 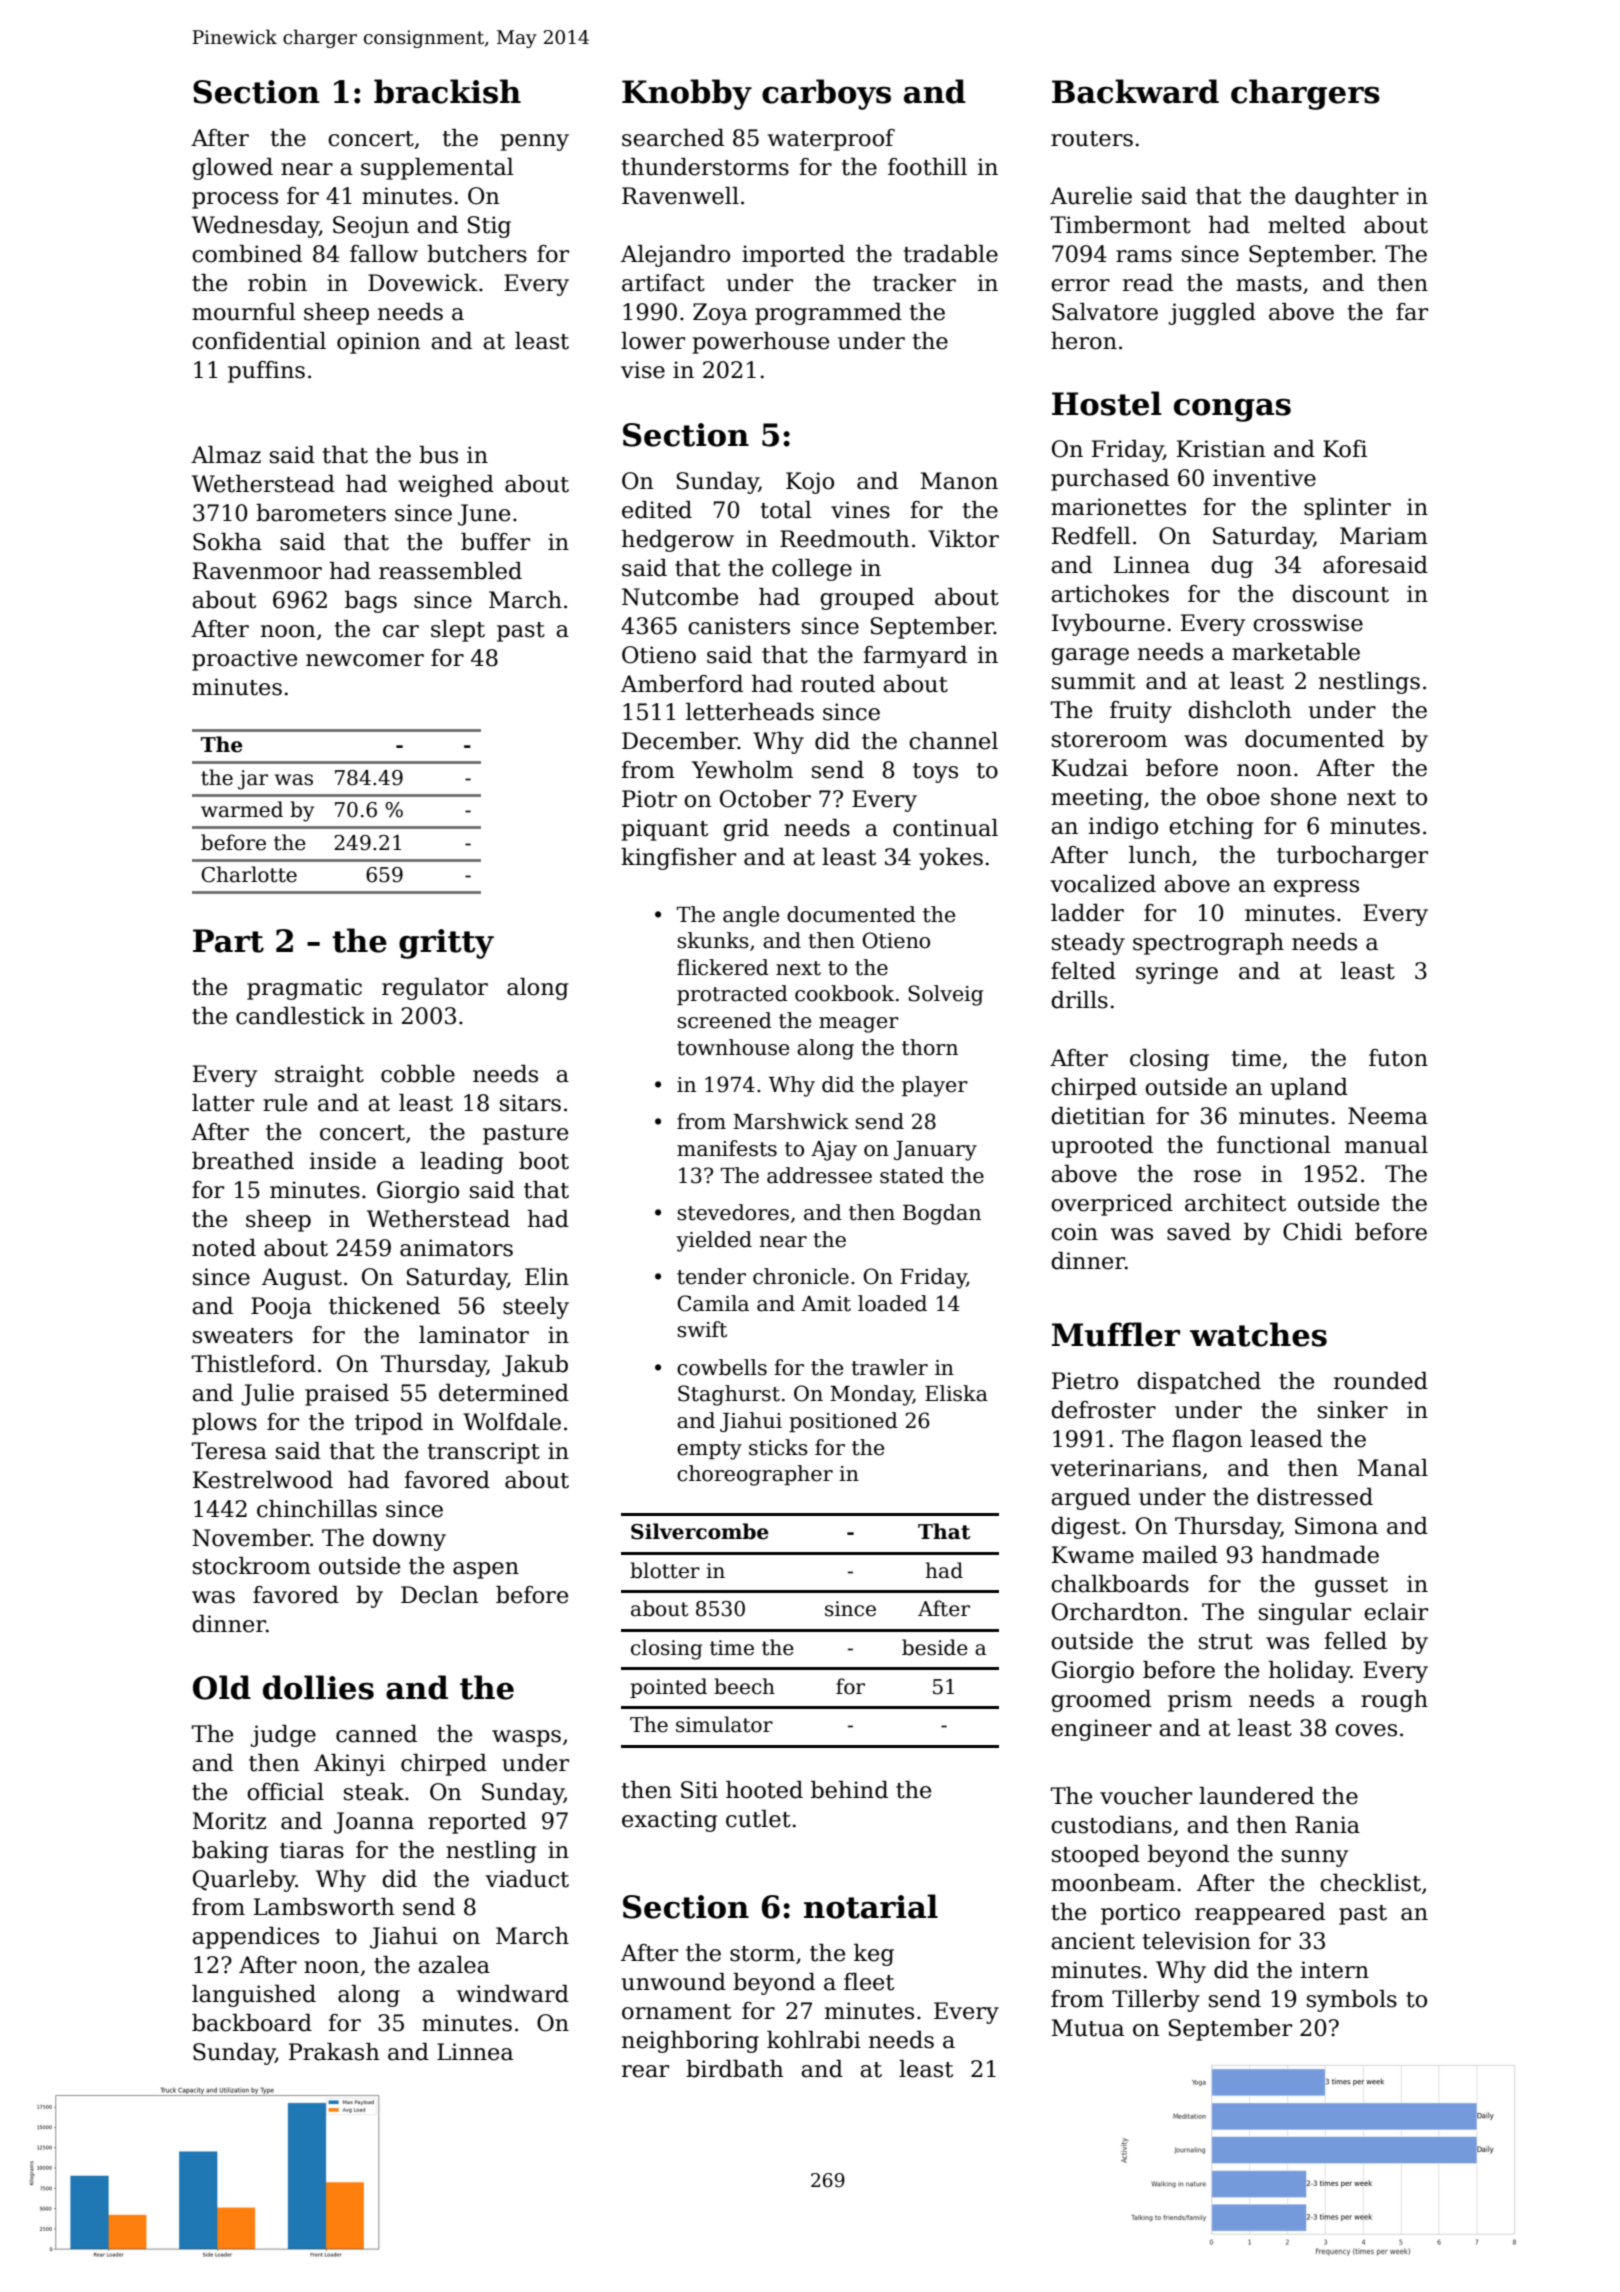 What do you see at coordinates (1180, 1555) in the screenshot?
I see `mailed` at bounding box center [1180, 1555].
